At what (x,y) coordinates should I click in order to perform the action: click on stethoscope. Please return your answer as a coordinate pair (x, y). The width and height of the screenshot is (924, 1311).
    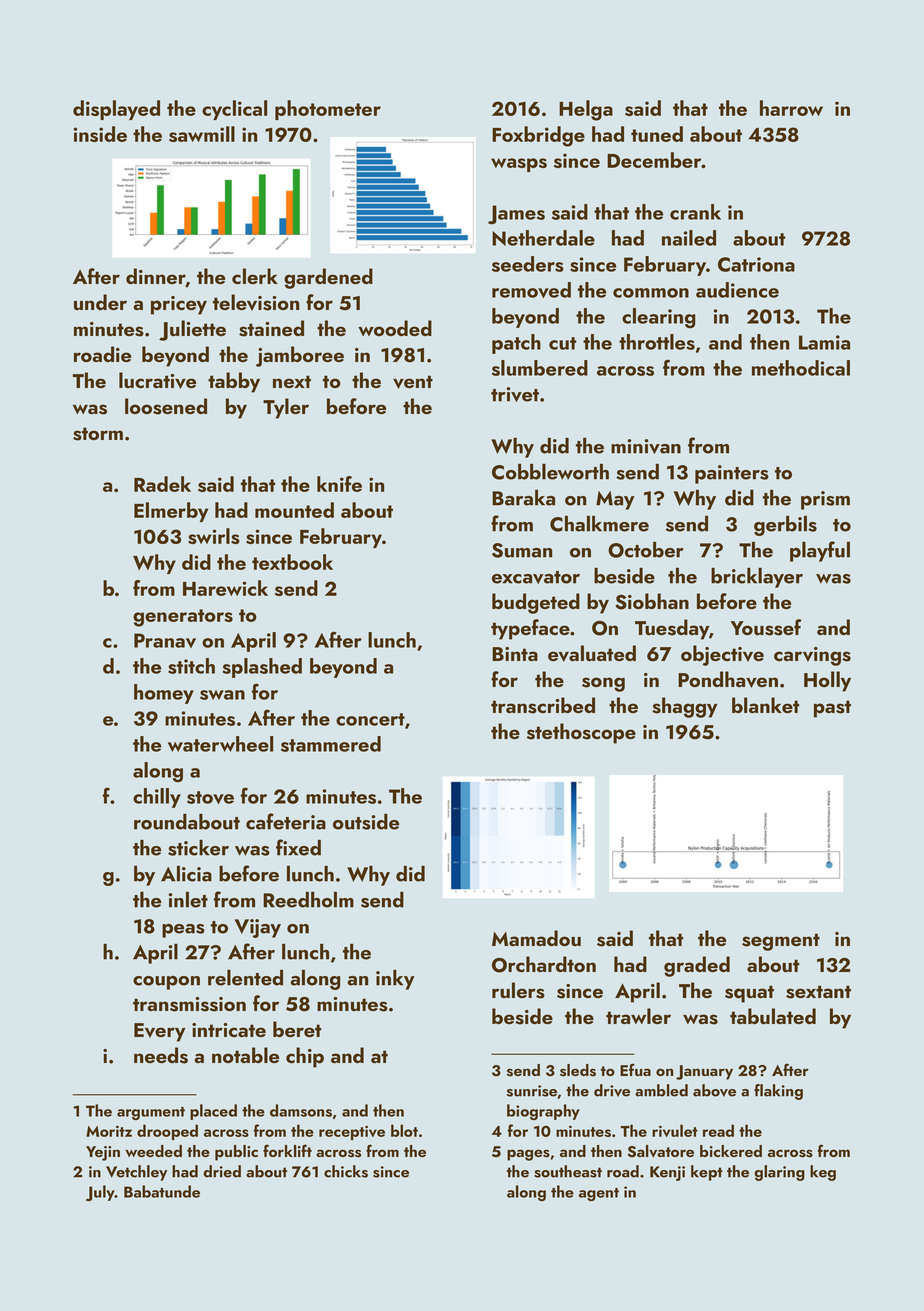
    Looking at the image, I should click on (581, 733).
